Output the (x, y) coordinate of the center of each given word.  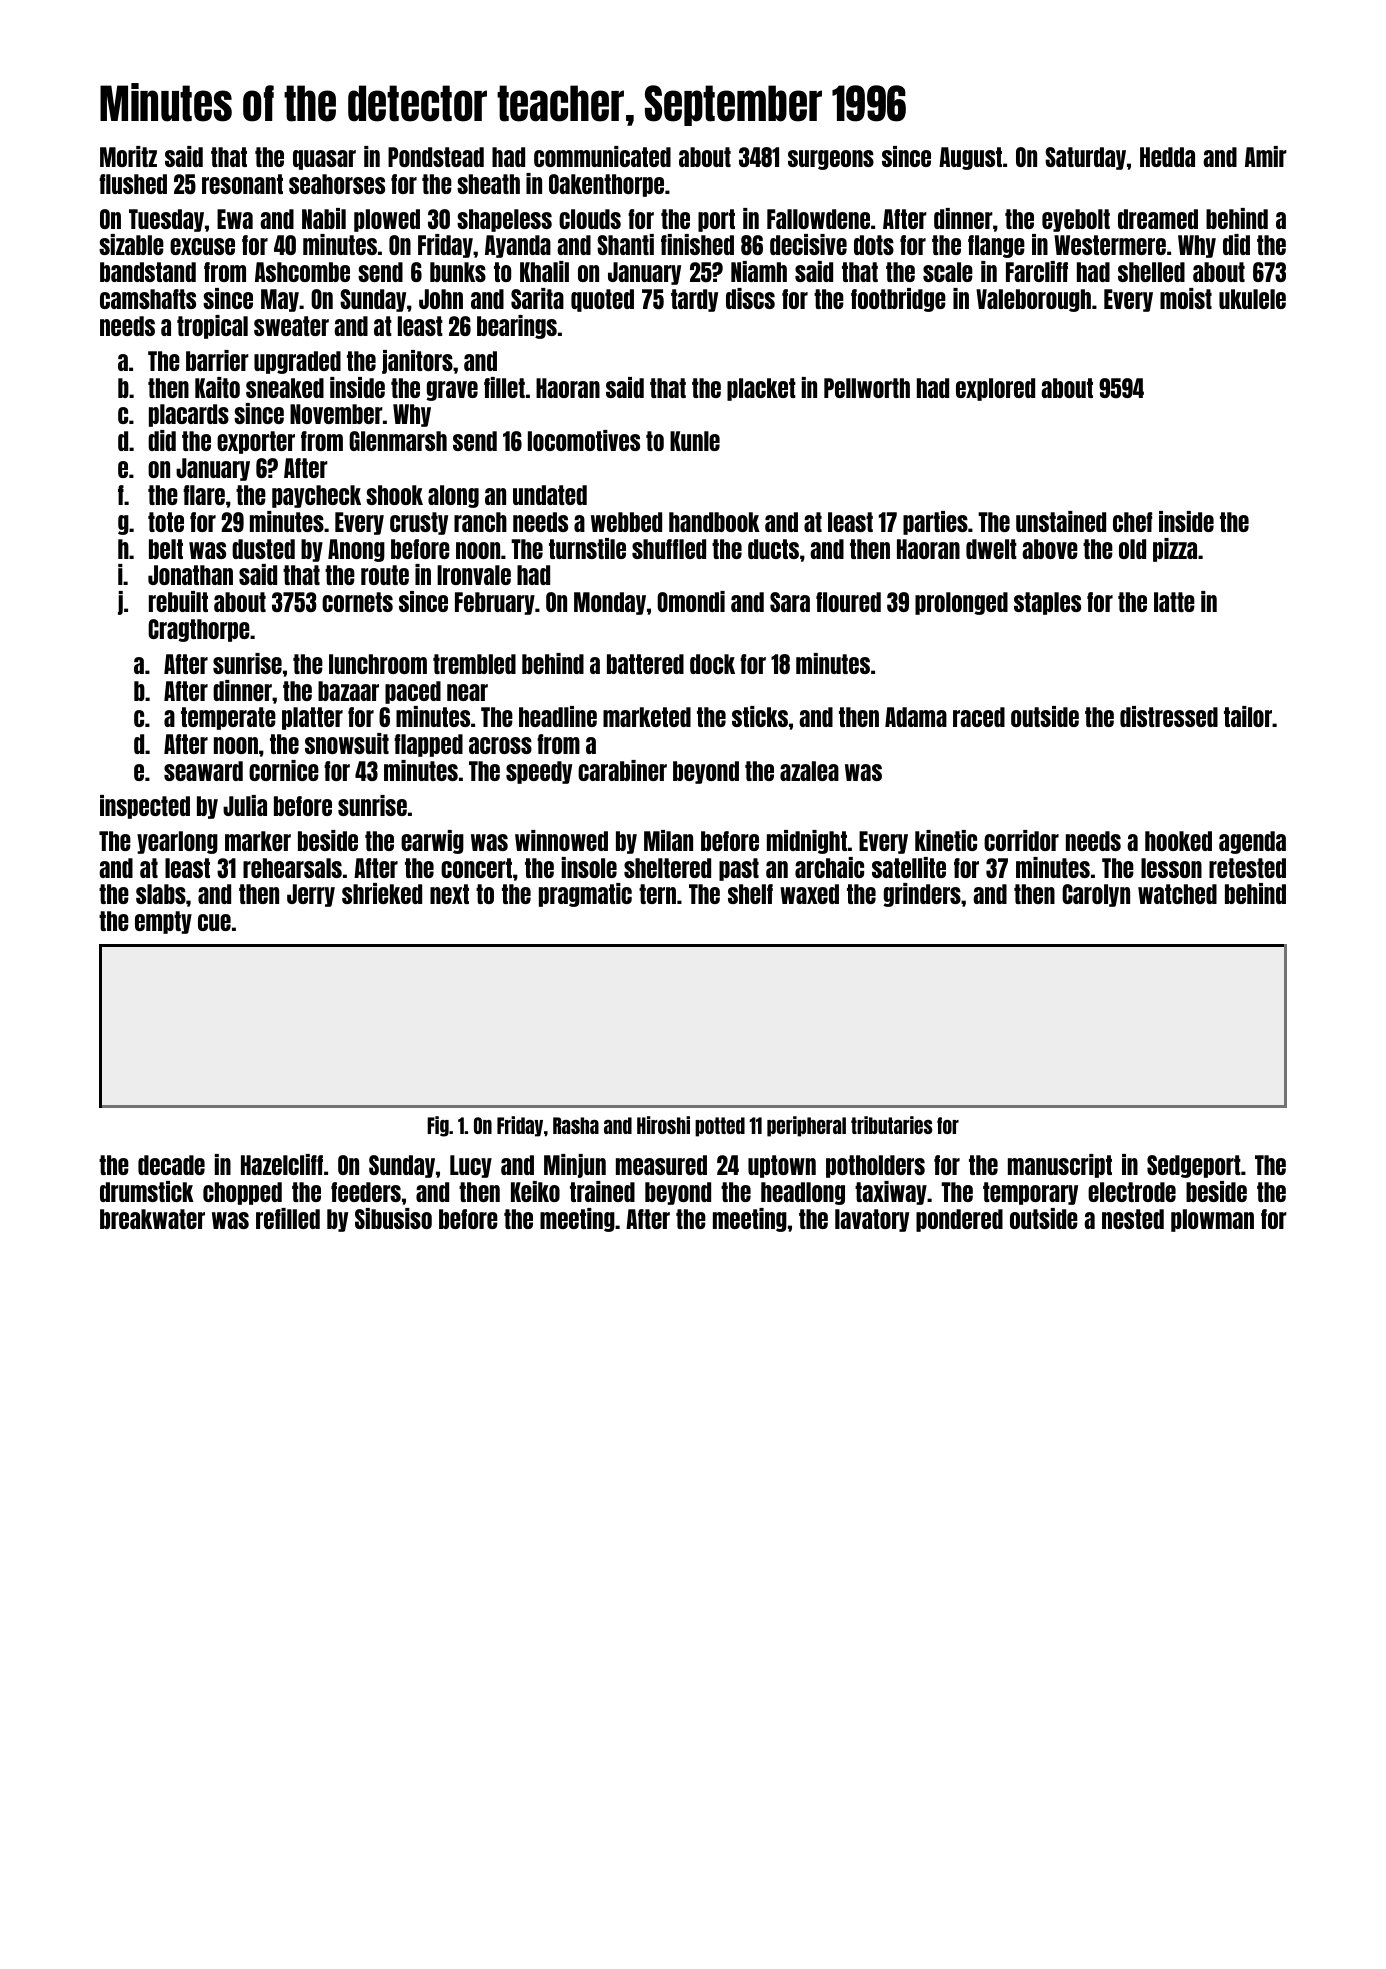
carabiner (622, 770)
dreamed (1158, 219)
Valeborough (1033, 300)
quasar (324, 160)
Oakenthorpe (606, 185)
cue (214, 922)
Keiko (535, 1191)
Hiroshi (663, 1125)
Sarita (537, 298)
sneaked (285, 388)
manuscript (1060, 1166)
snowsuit (347, 743)
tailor (1248, 716)
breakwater (152, 1219)
